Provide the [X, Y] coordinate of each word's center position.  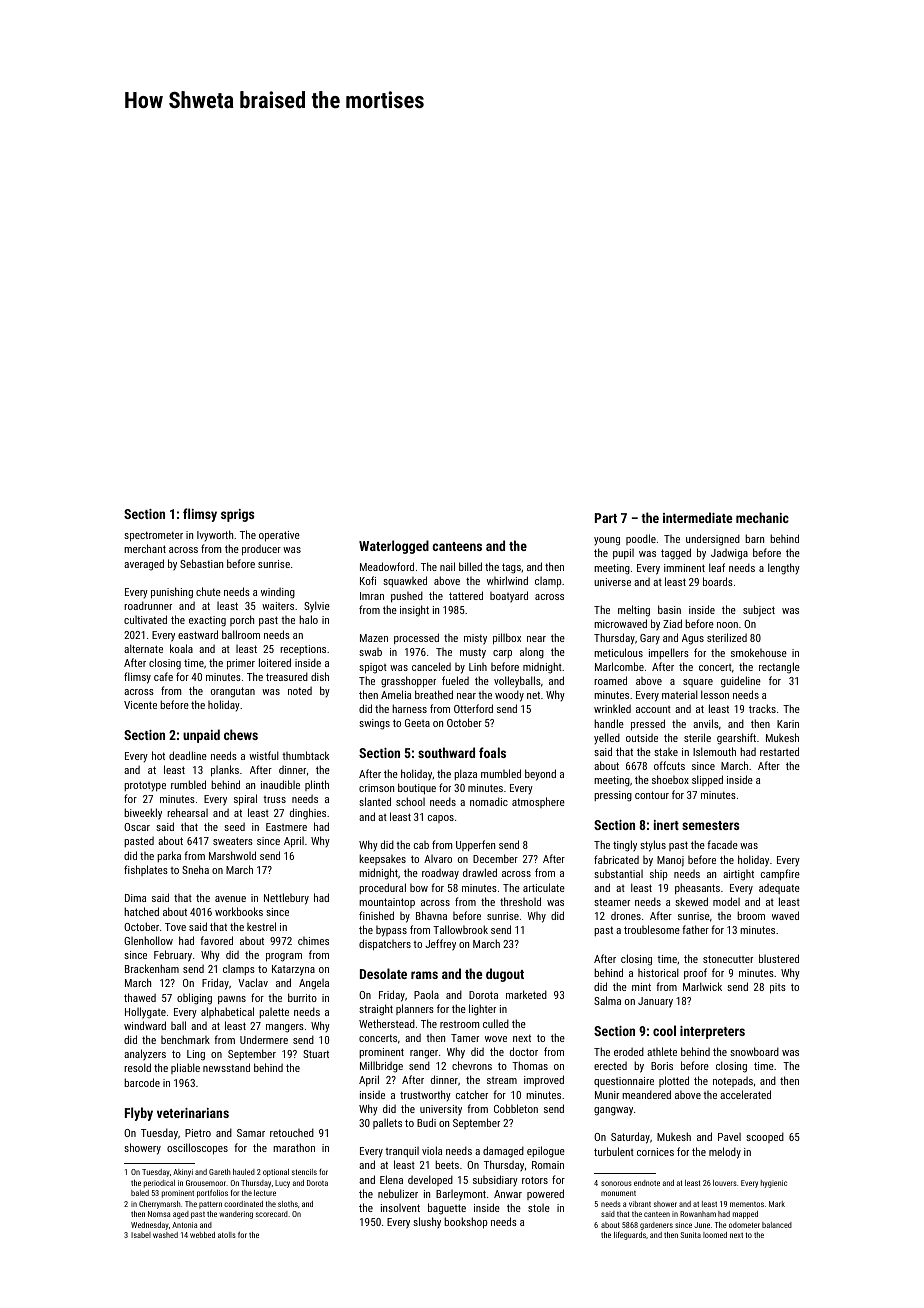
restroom [459, 1024]
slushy [427, 1223]
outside [642, 737]
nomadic [489, 801]
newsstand [226, 1067]
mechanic [762, 517]
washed [165, 1235]
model [726, 901]
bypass [391, 931]
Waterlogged [394, 547]
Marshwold [232, 855]
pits [778, 988]
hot [158, 755]
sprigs [237, 515]
